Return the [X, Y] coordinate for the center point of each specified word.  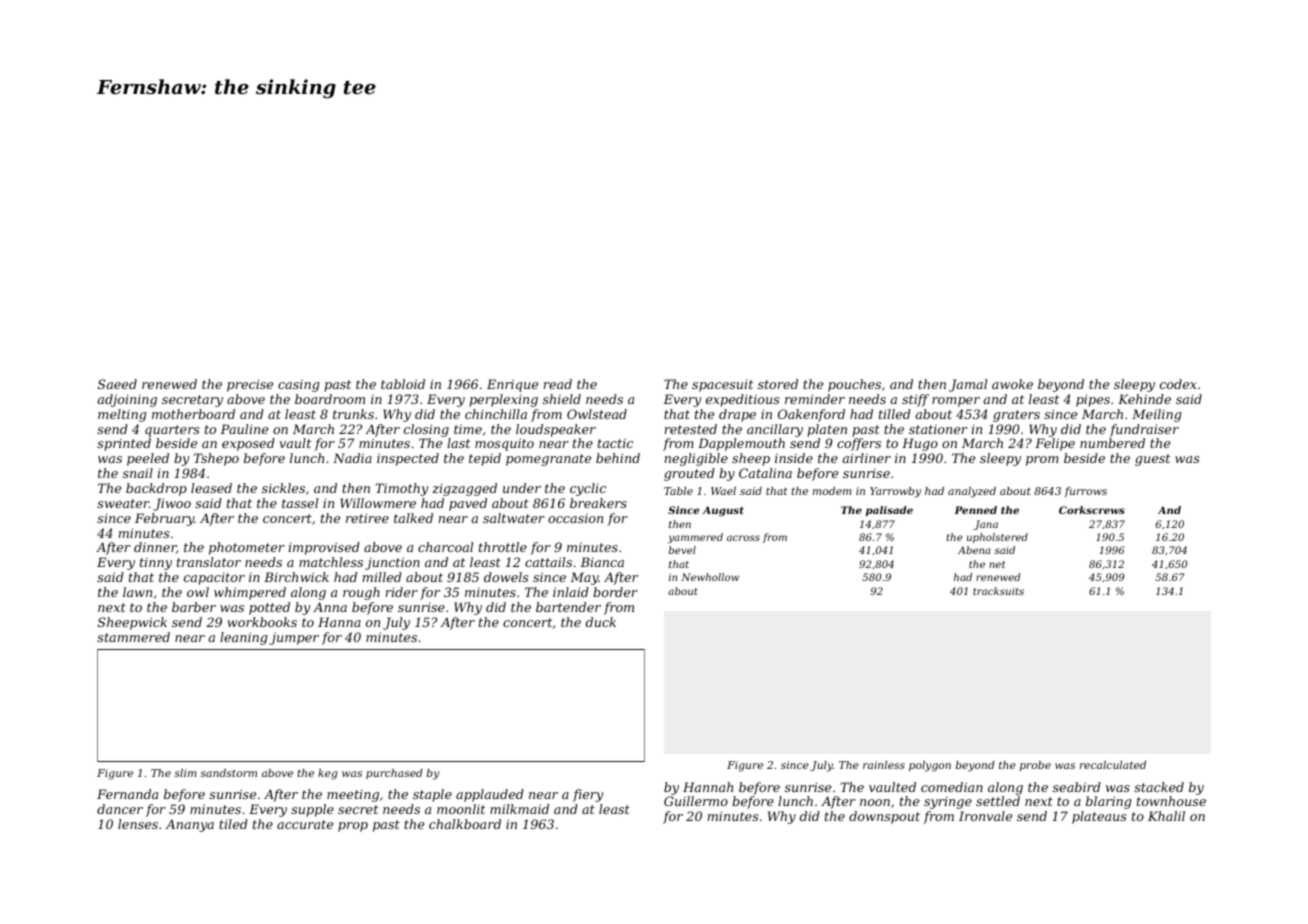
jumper [294, 639]
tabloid [403, 384]
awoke [1012, 384]
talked [413, 518]
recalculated [1113, 765]
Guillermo [696, 801]
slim [185, 773]
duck [601, 622]
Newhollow [710, 577]
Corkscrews [1092, 510]
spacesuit [722, 386]
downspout [884, 817]
